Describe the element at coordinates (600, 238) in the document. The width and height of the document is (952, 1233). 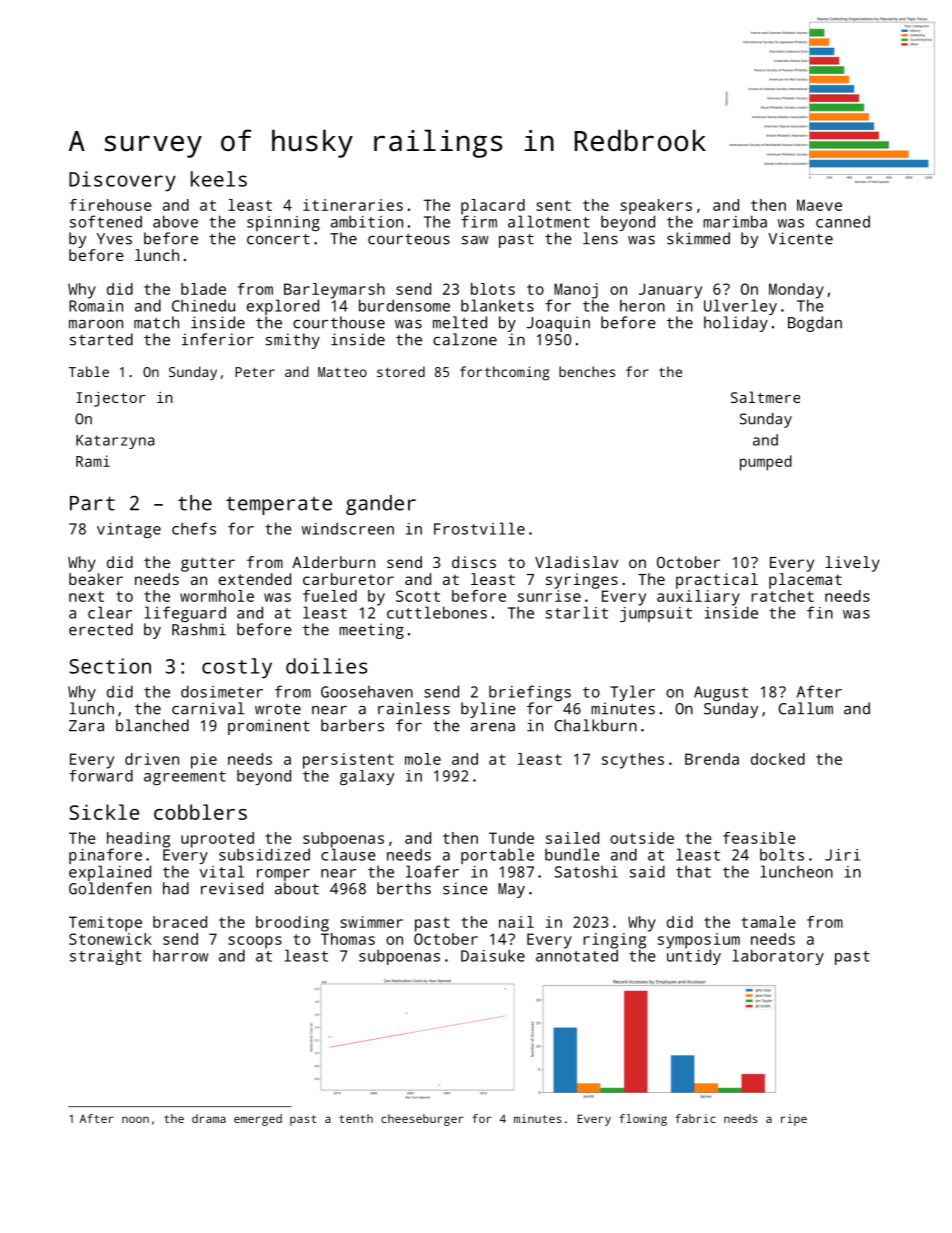
I see `lens` at that location.
